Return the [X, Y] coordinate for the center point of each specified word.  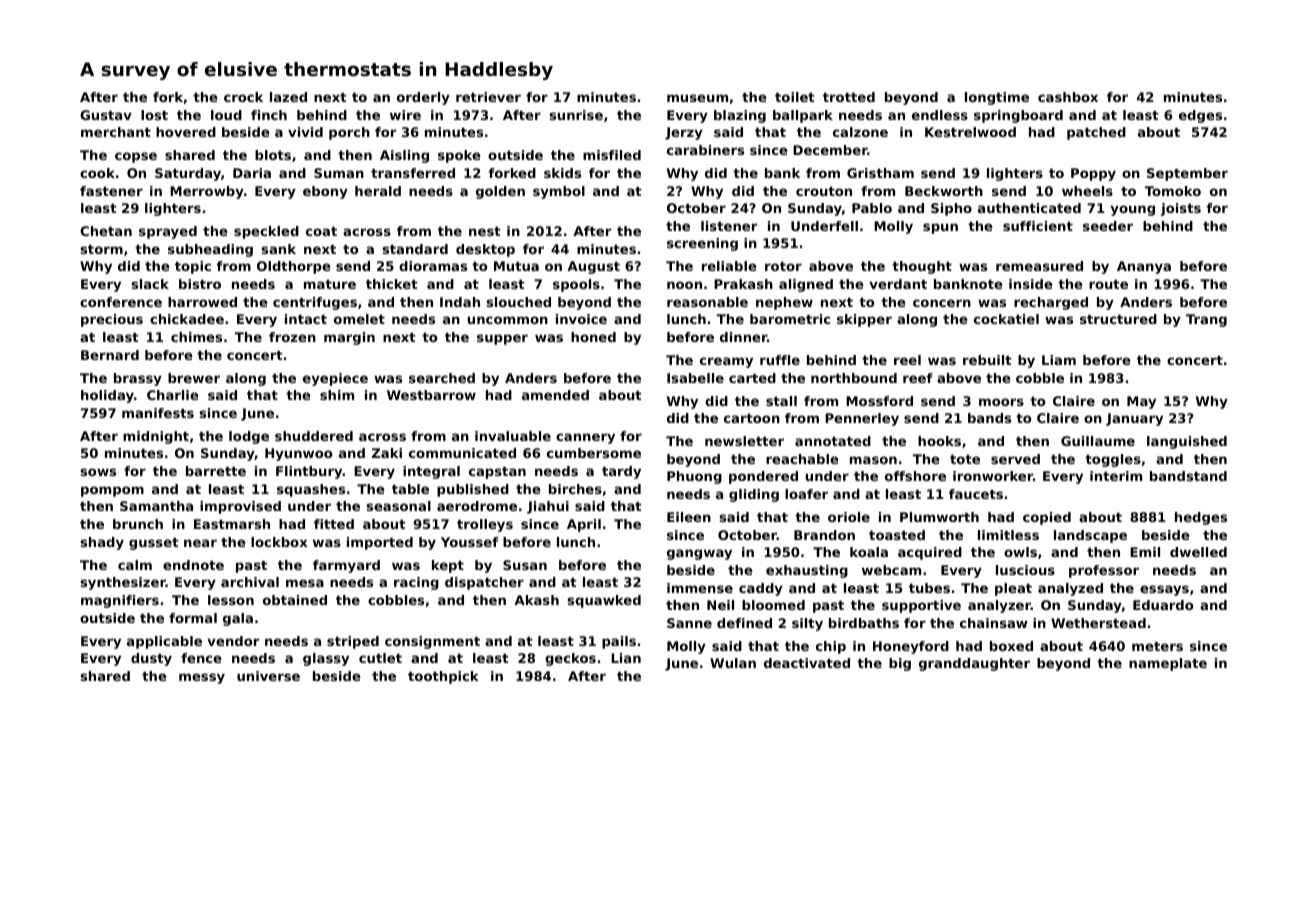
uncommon [508, 320]
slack [150, 284]
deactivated [807, 663]
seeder [1108, 226]
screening [702, 244]
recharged [1051, 303]
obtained [295, 600]
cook [97, 173]
